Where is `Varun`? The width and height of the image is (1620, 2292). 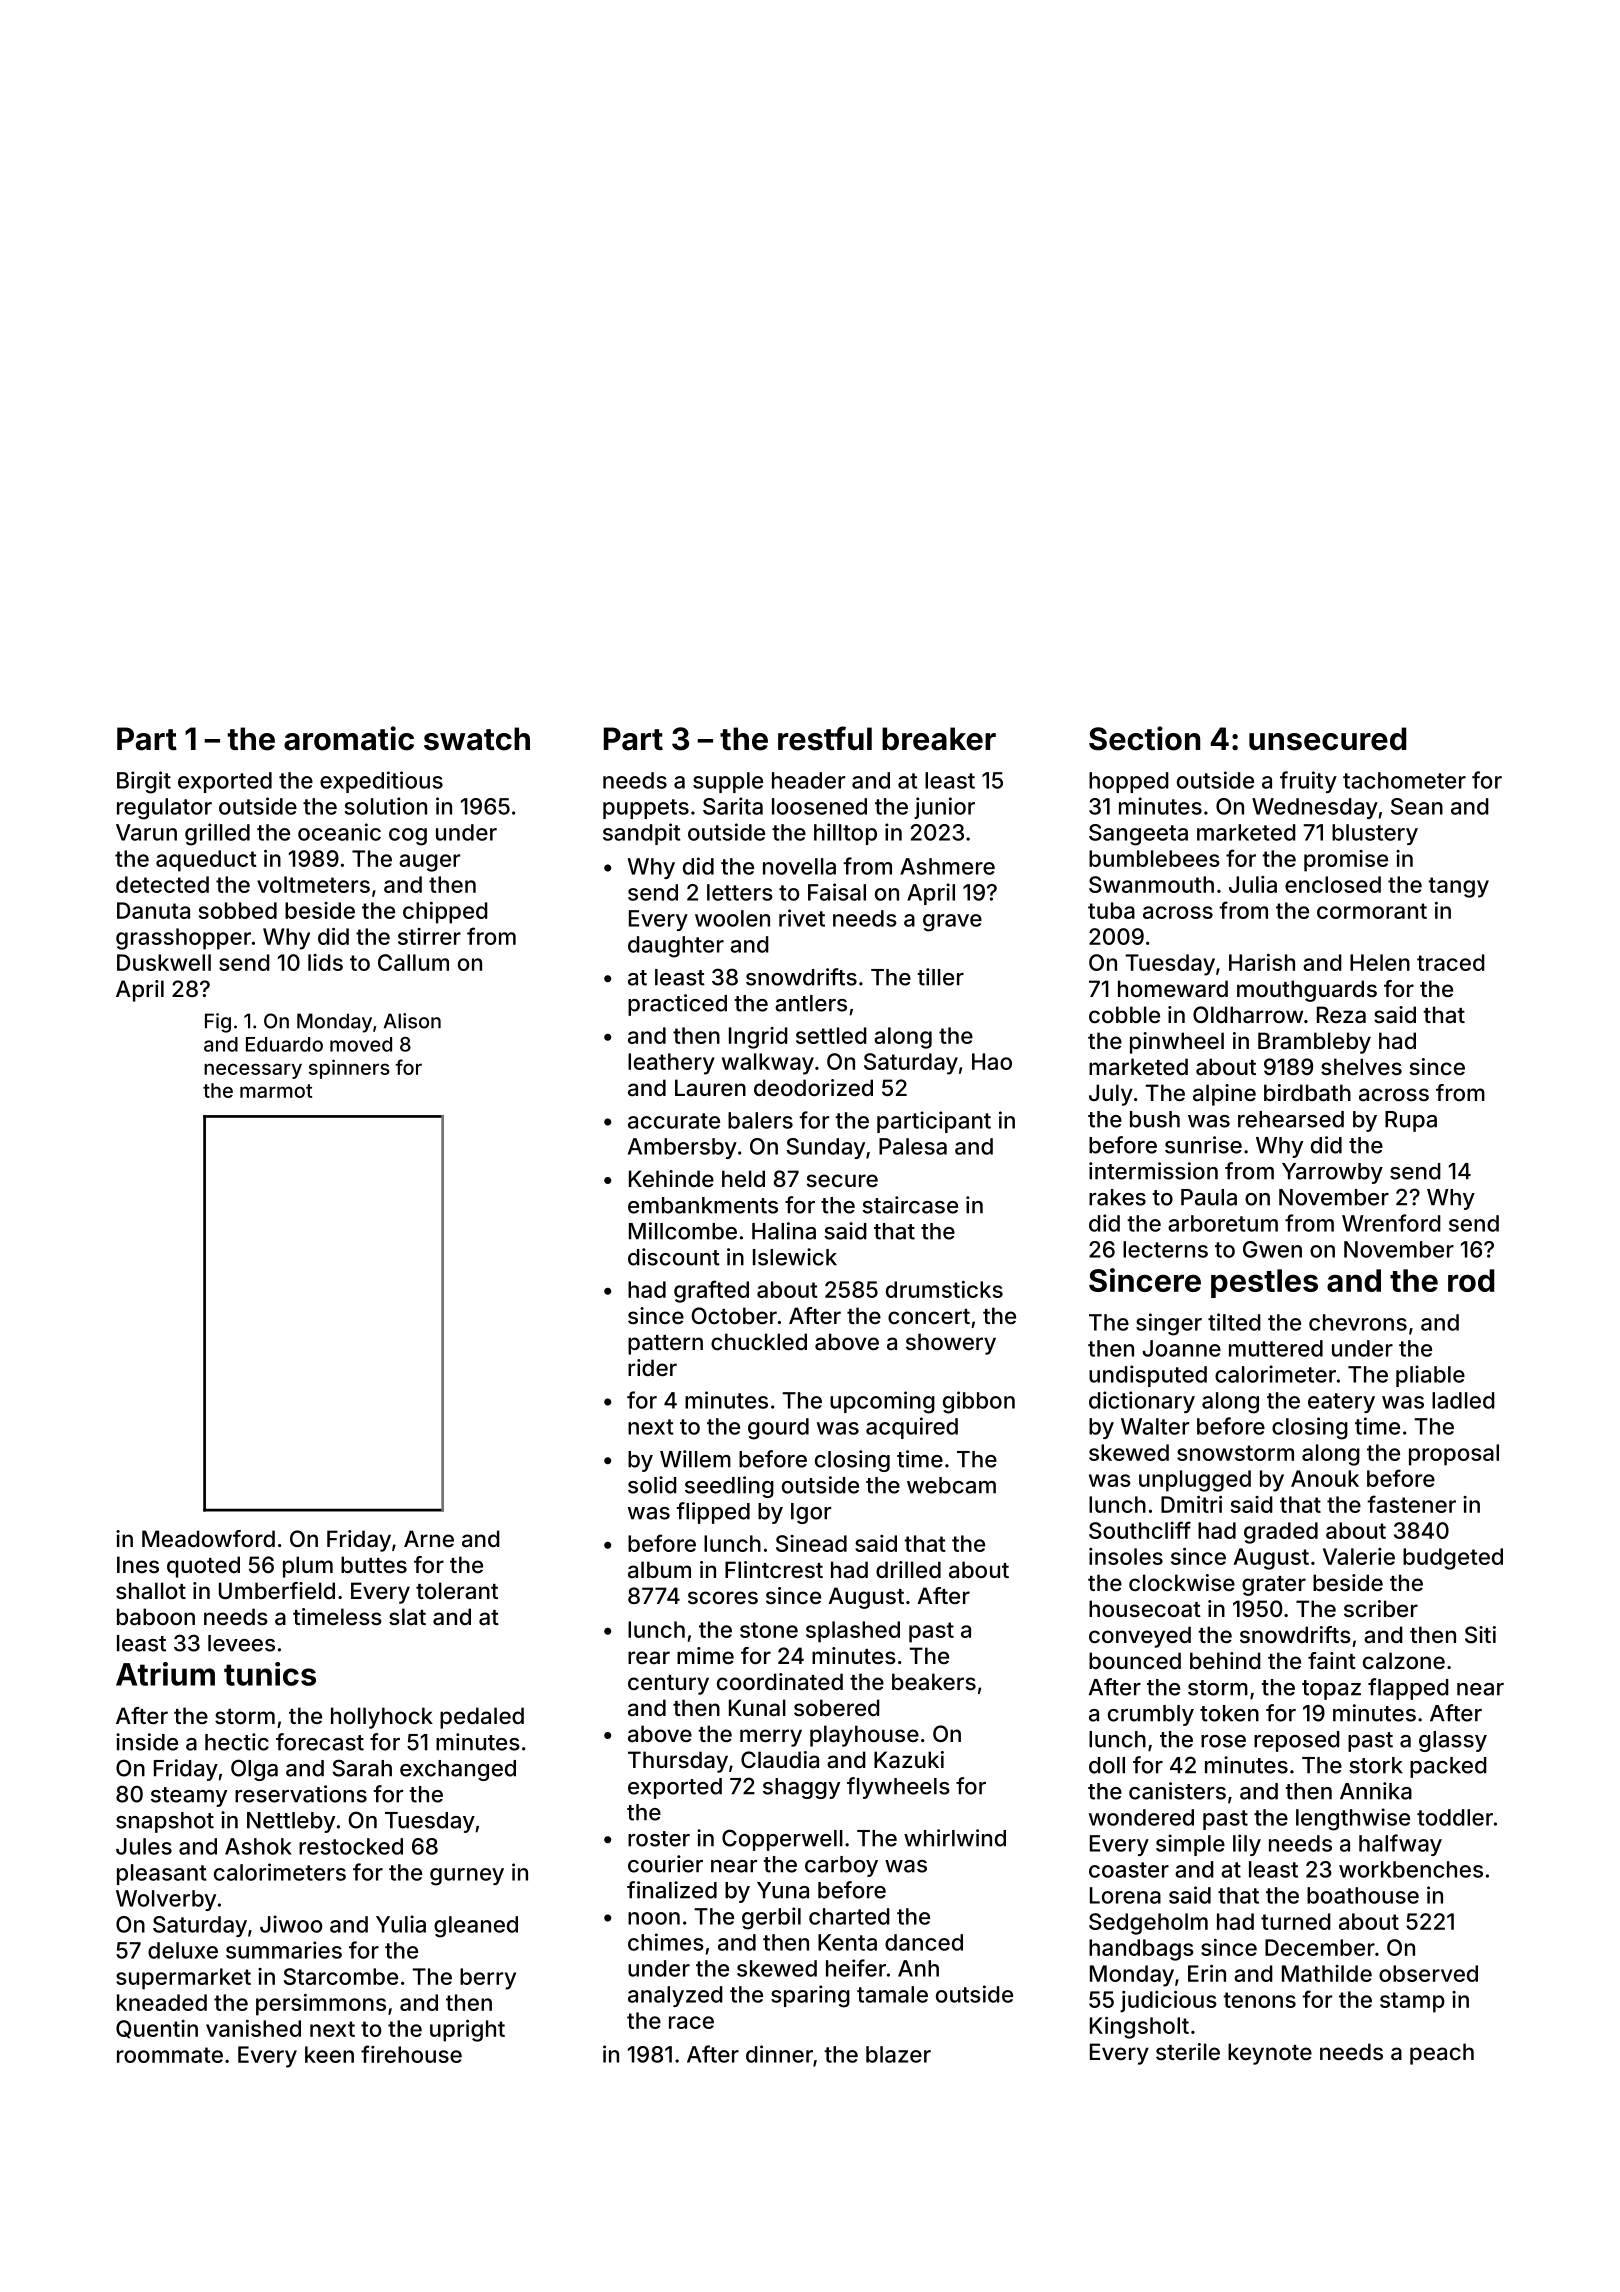 Varun is located at coordinates (146, 832).
